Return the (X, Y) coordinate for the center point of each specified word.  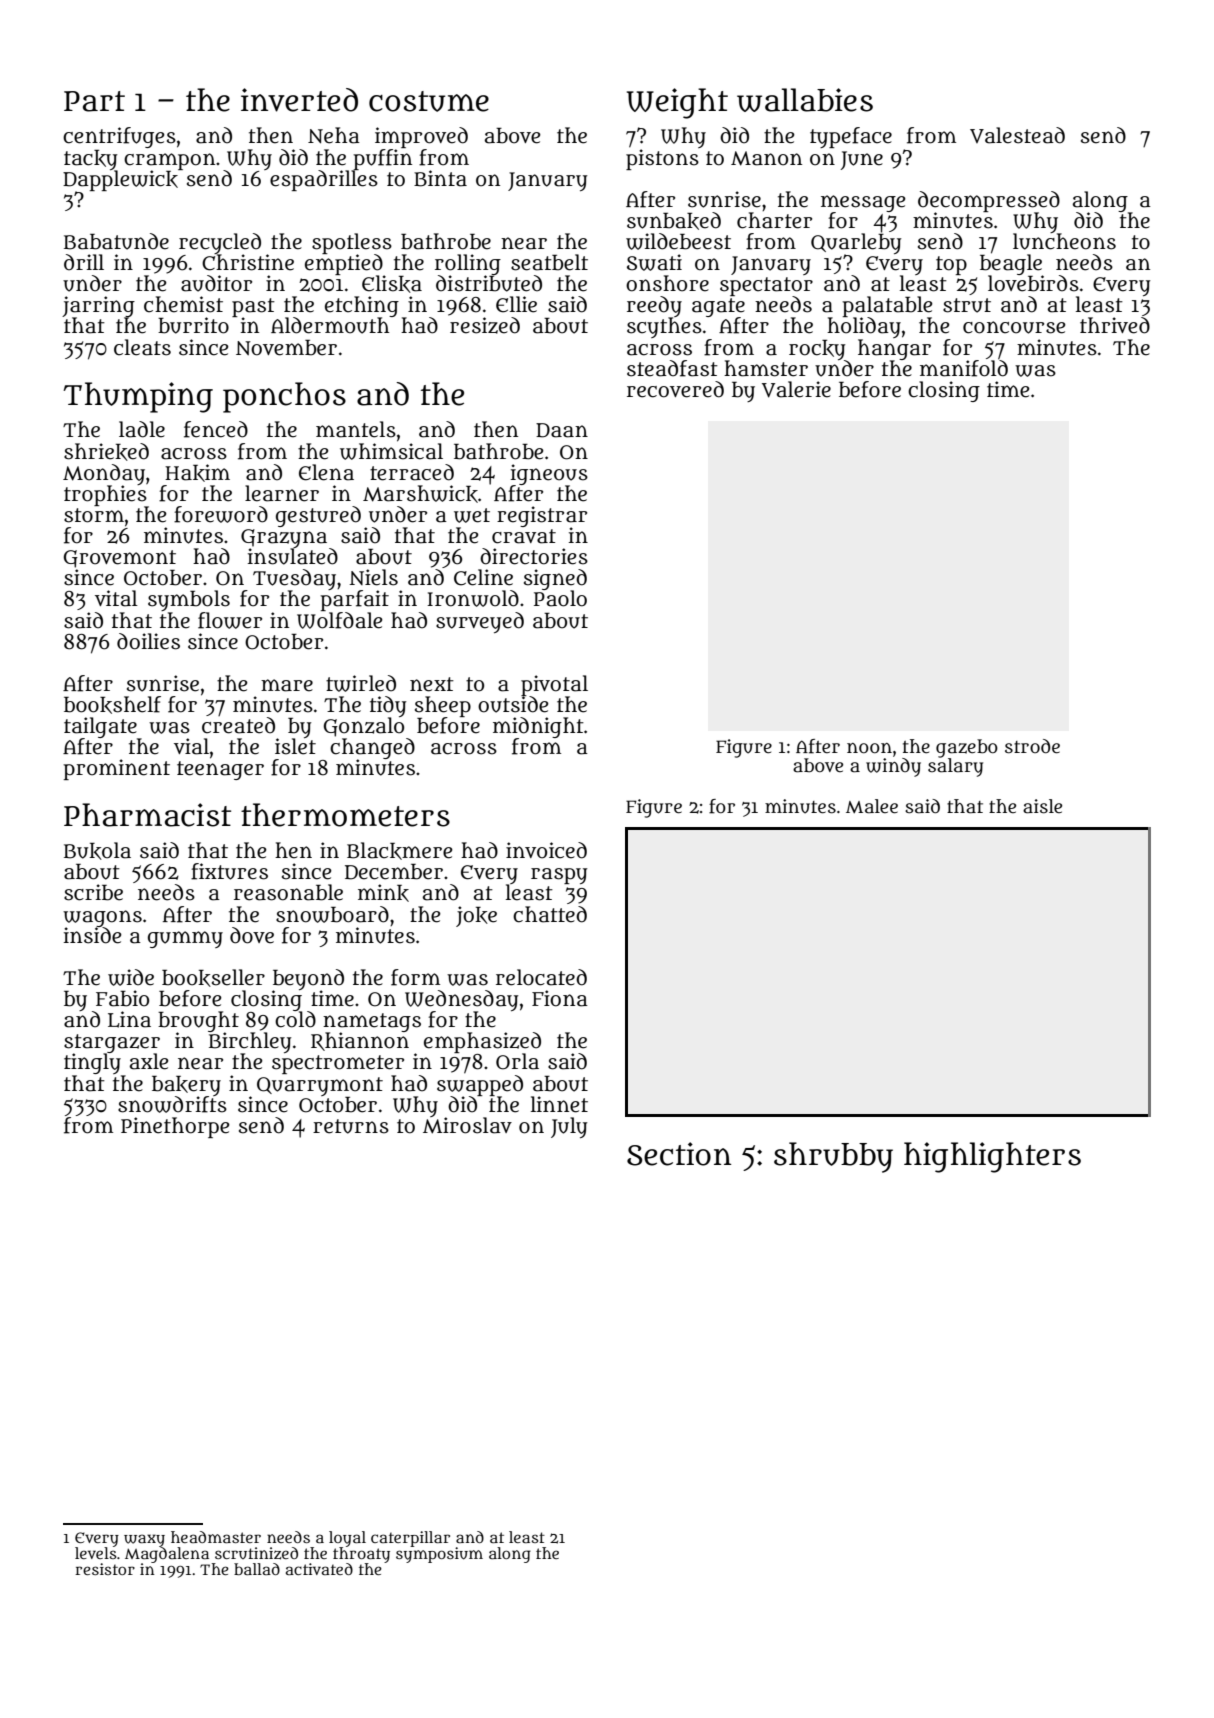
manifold (964, 368)
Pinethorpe (175, 1127)
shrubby (833, 1157)
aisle (1042, 806)
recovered (675, 389)
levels (96, 1553)
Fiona (560, 998)
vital (116, 598)
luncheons (1064, 241)
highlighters (992, 1157)
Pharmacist (147, 815)
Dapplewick (120, 180)
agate (718, 307)
